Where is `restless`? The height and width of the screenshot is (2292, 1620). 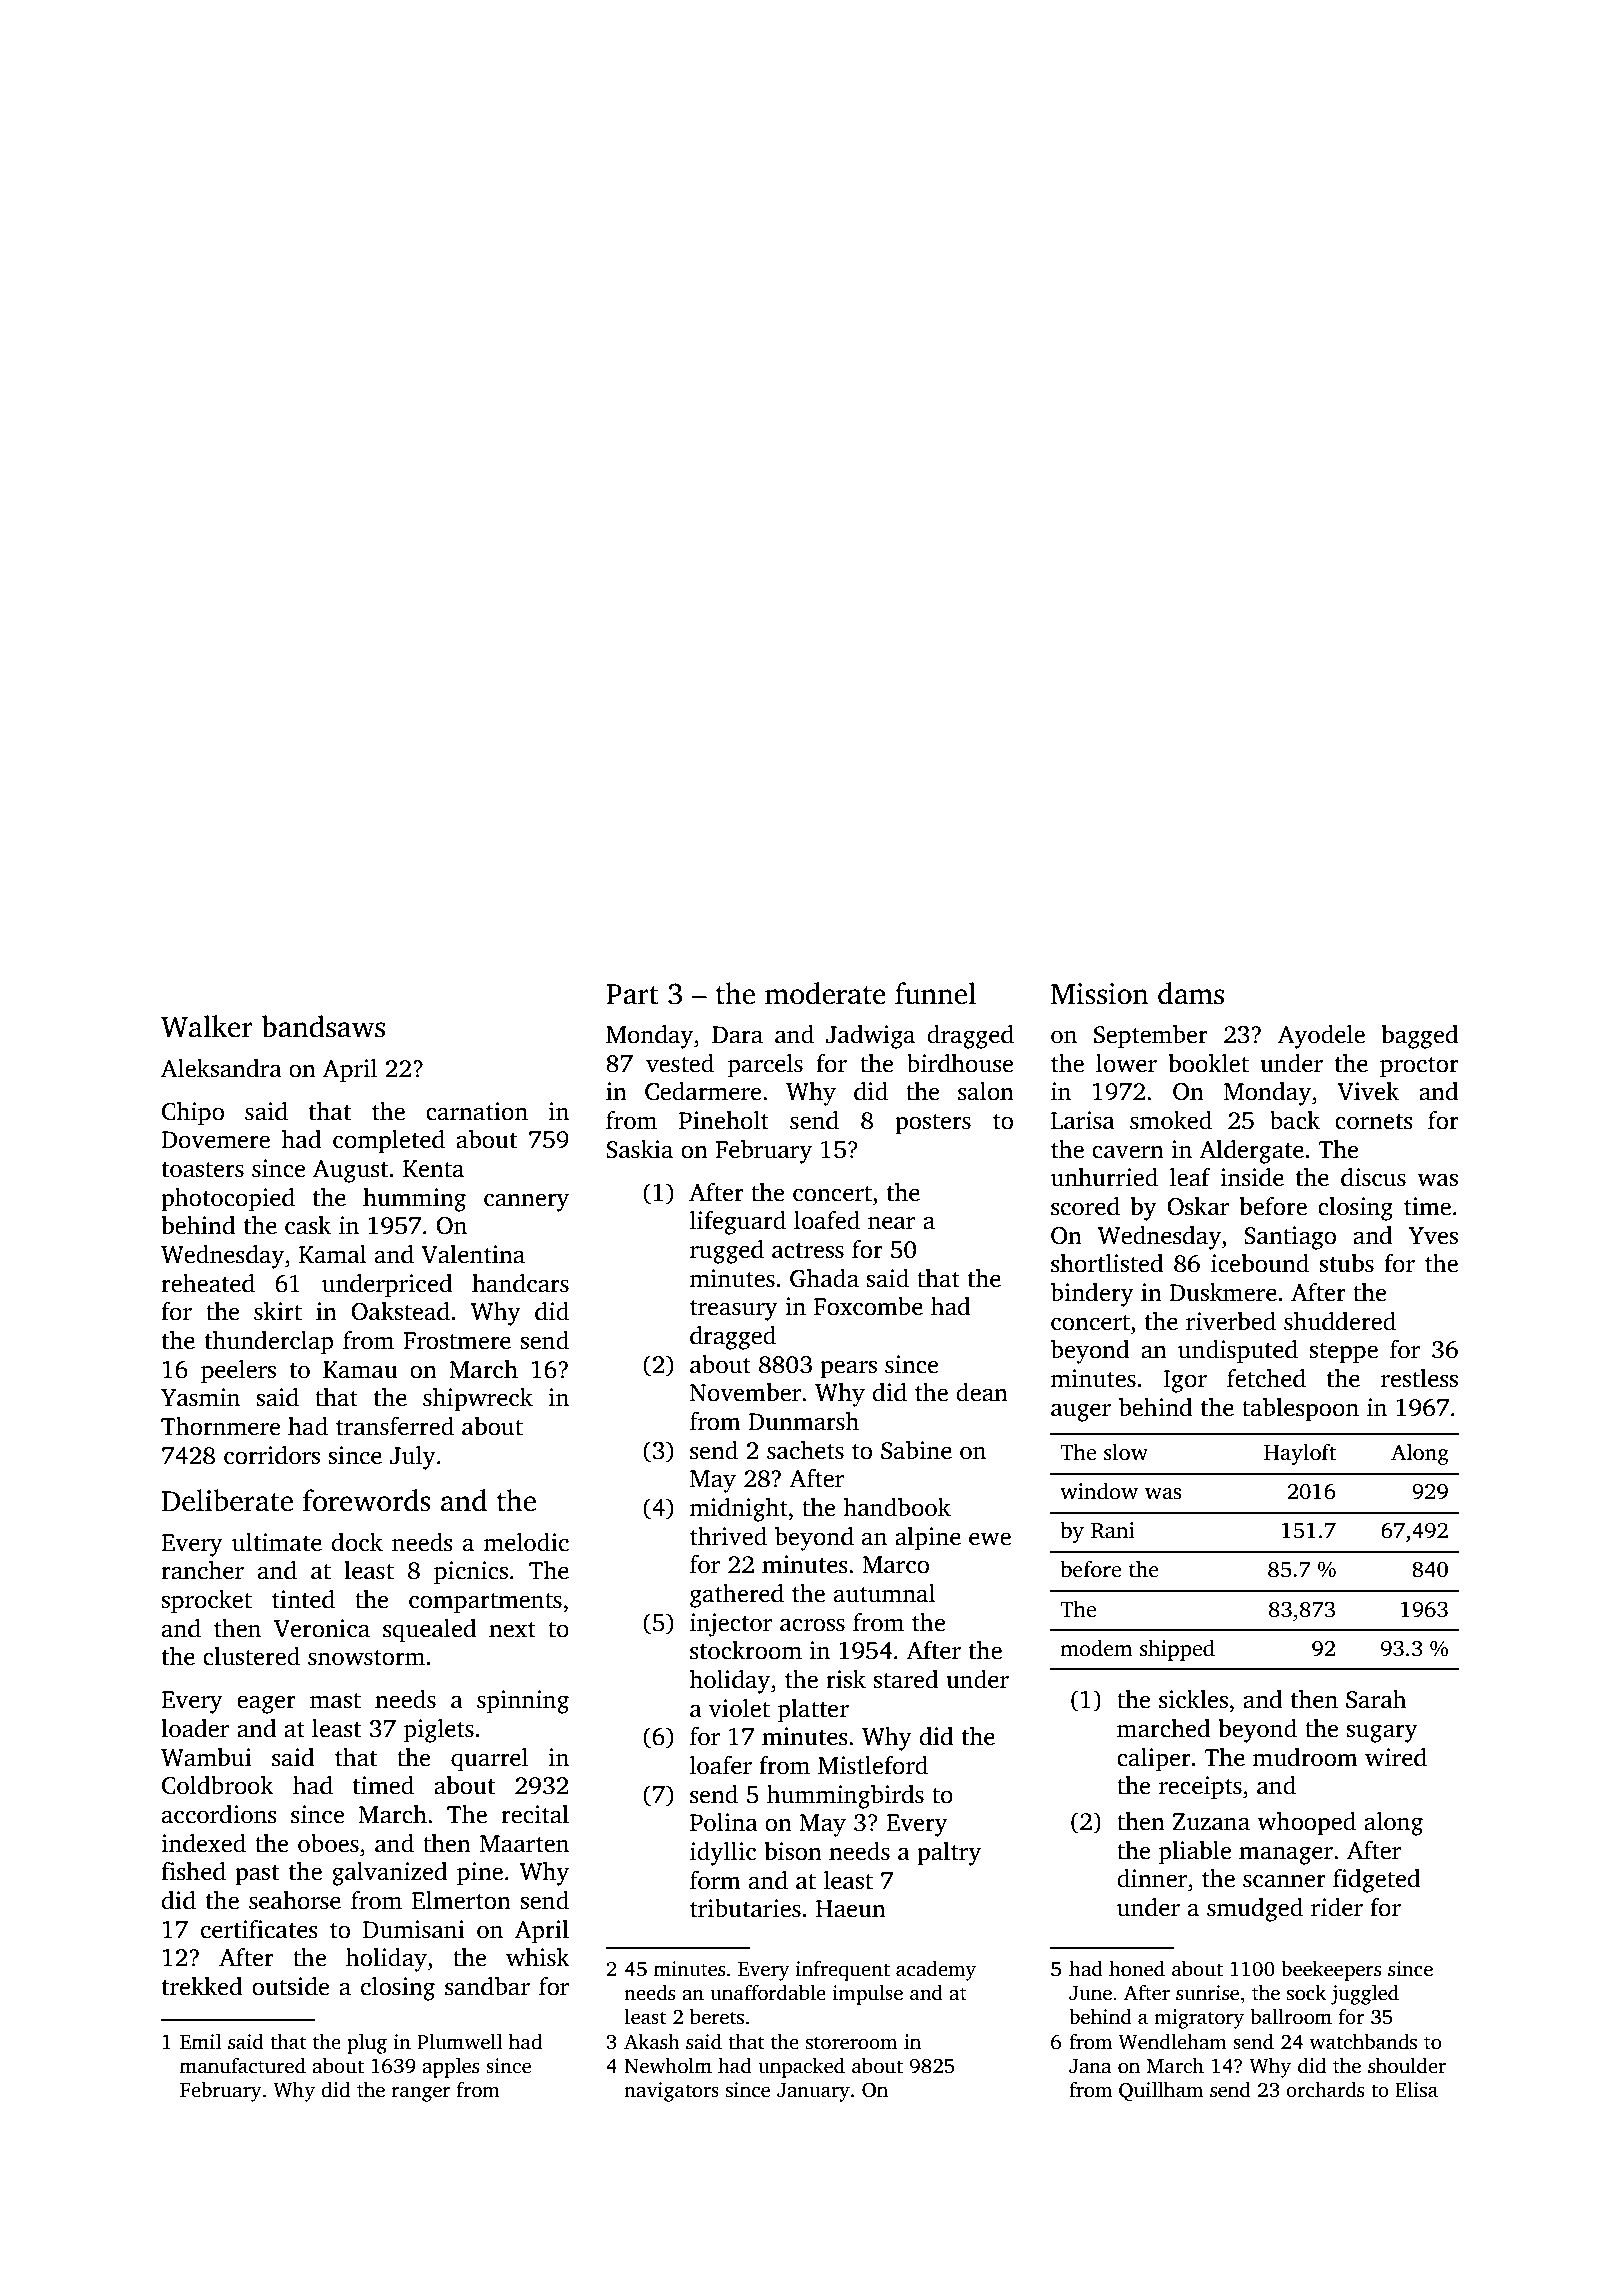
restless is located at coordinates (1419, 1378).
